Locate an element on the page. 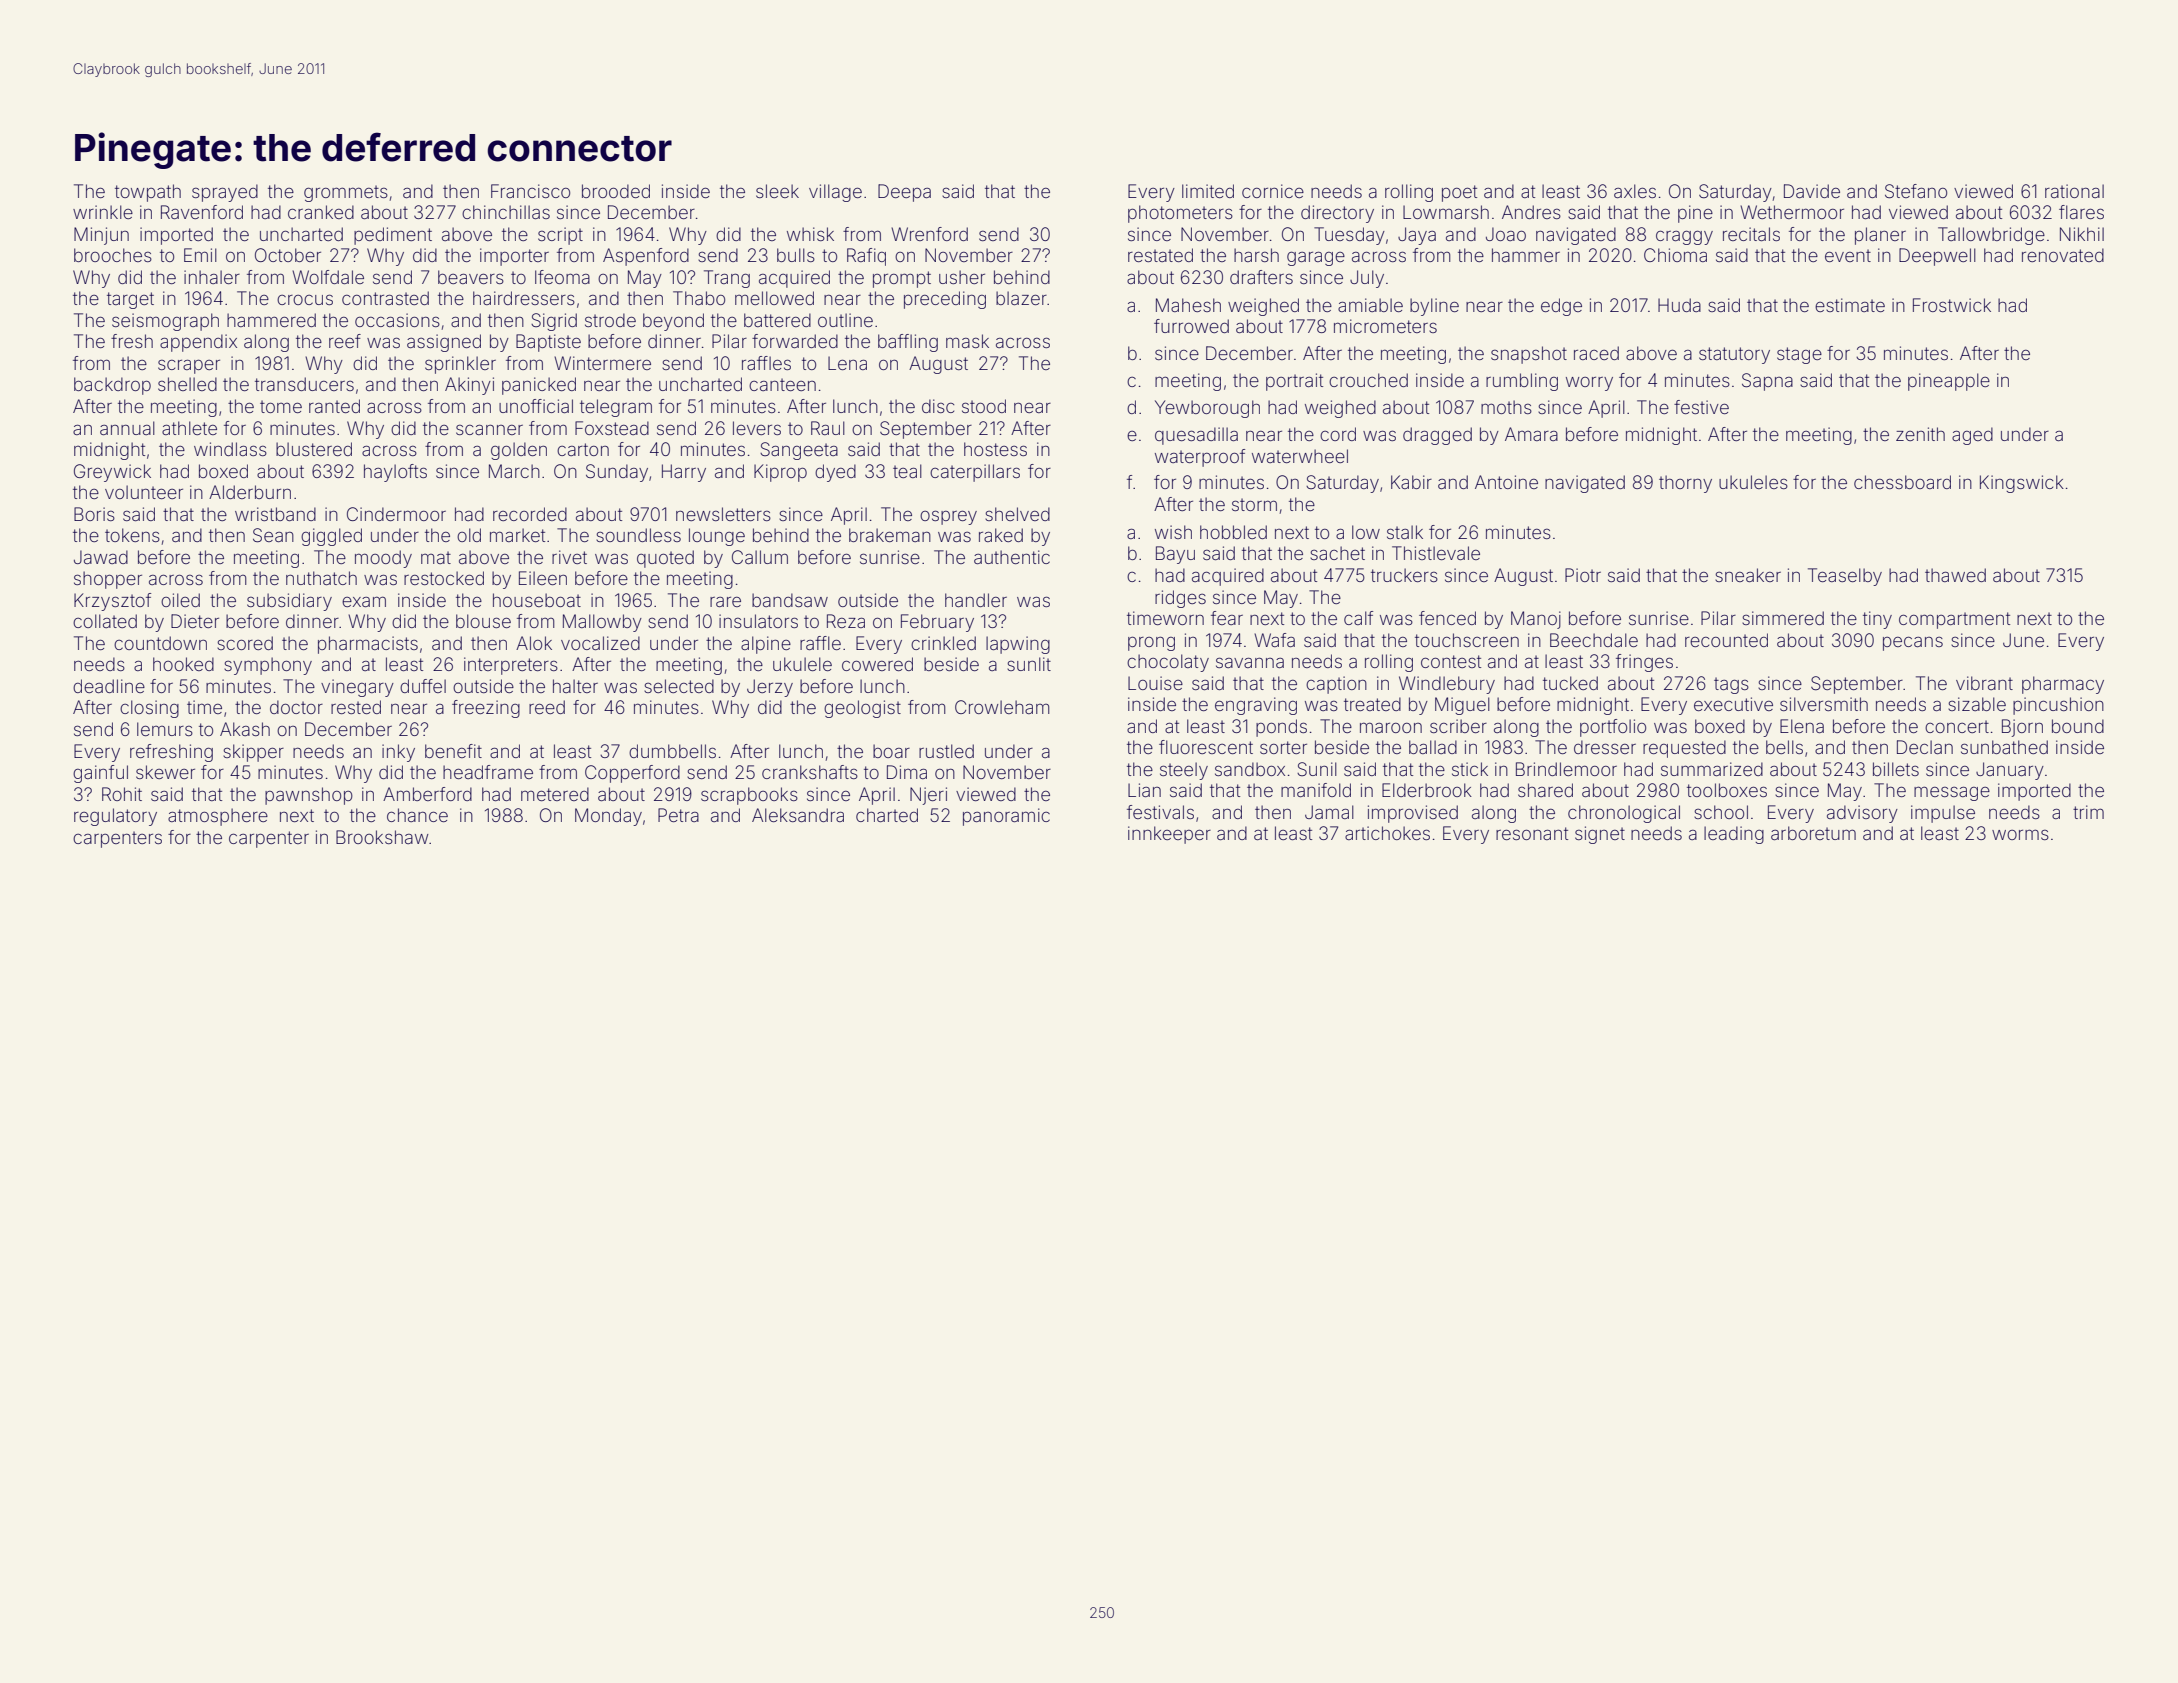 The width and height of the page is (2178, 1683). skipper is located at coordinates (253, 753).
